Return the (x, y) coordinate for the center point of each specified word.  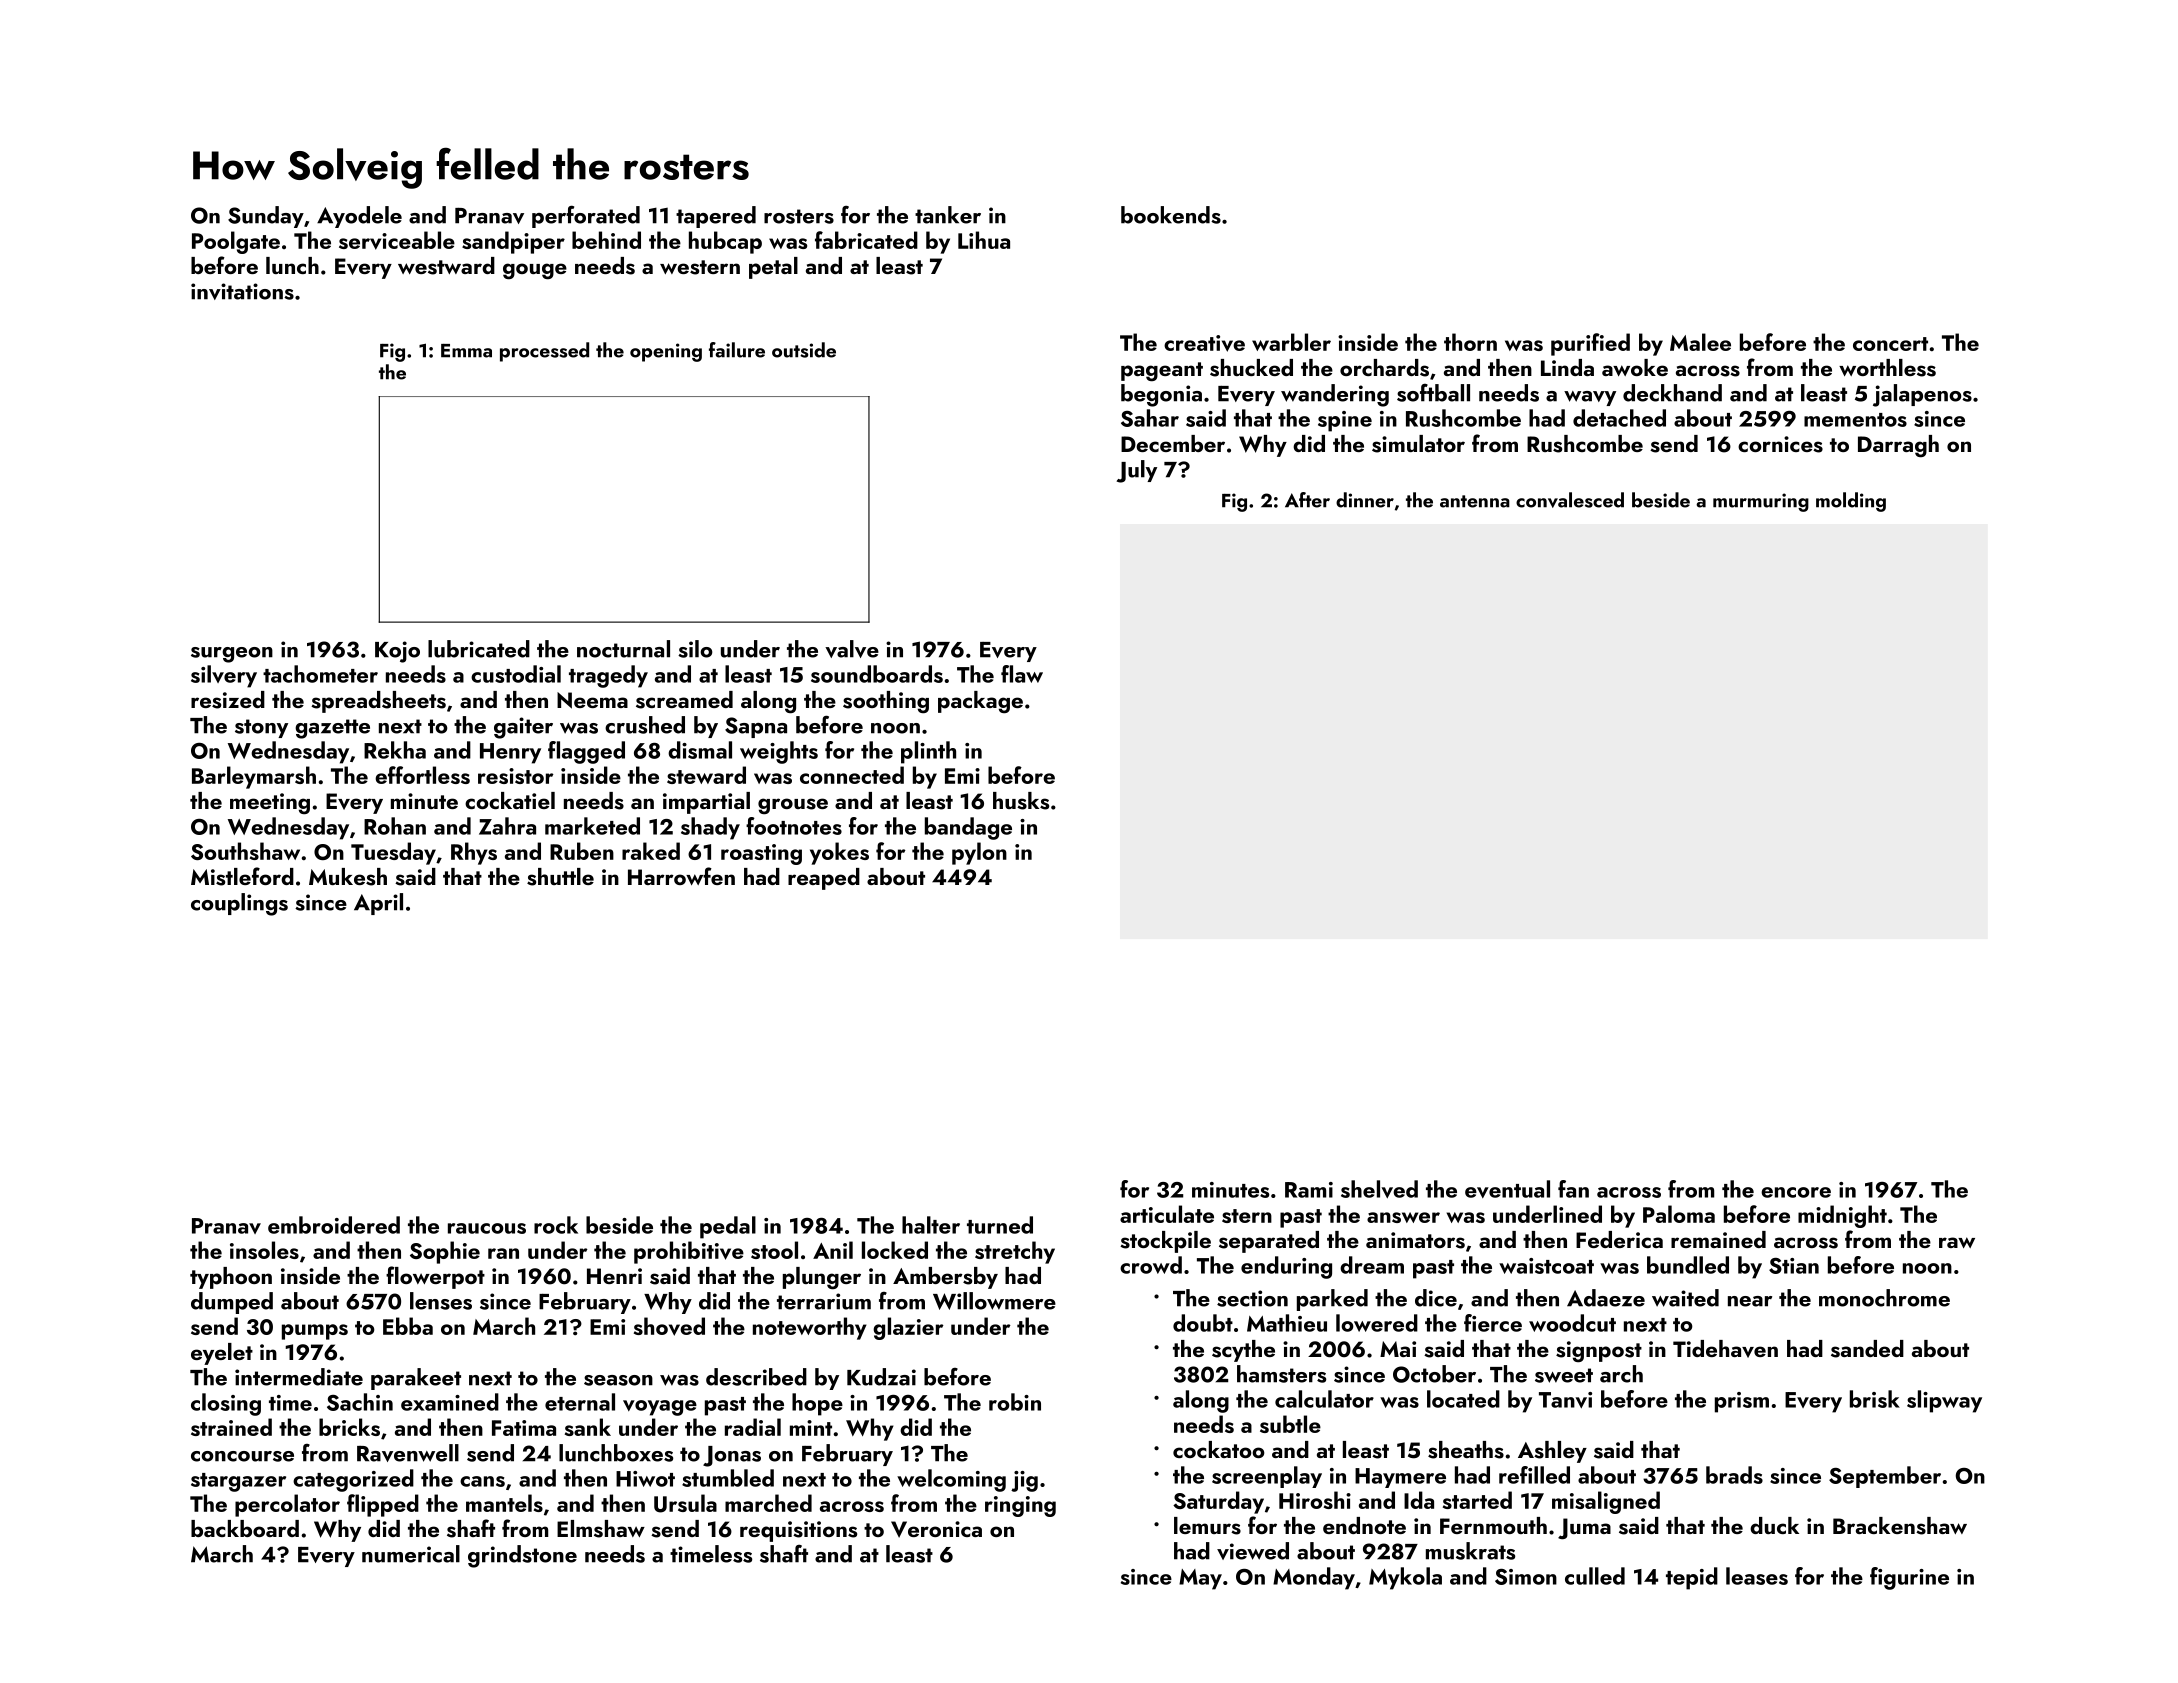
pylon (979, 853)
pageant (1162, 372)
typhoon (231, 1278)
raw (1957, 1242)
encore (1796, 1192)
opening (666, 352)
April (378, 904)
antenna (1475, 501)
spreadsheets (378, 702)
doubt (1203, 1323)
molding (1851, 502)
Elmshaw (601, 1529)
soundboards (877, 674)
